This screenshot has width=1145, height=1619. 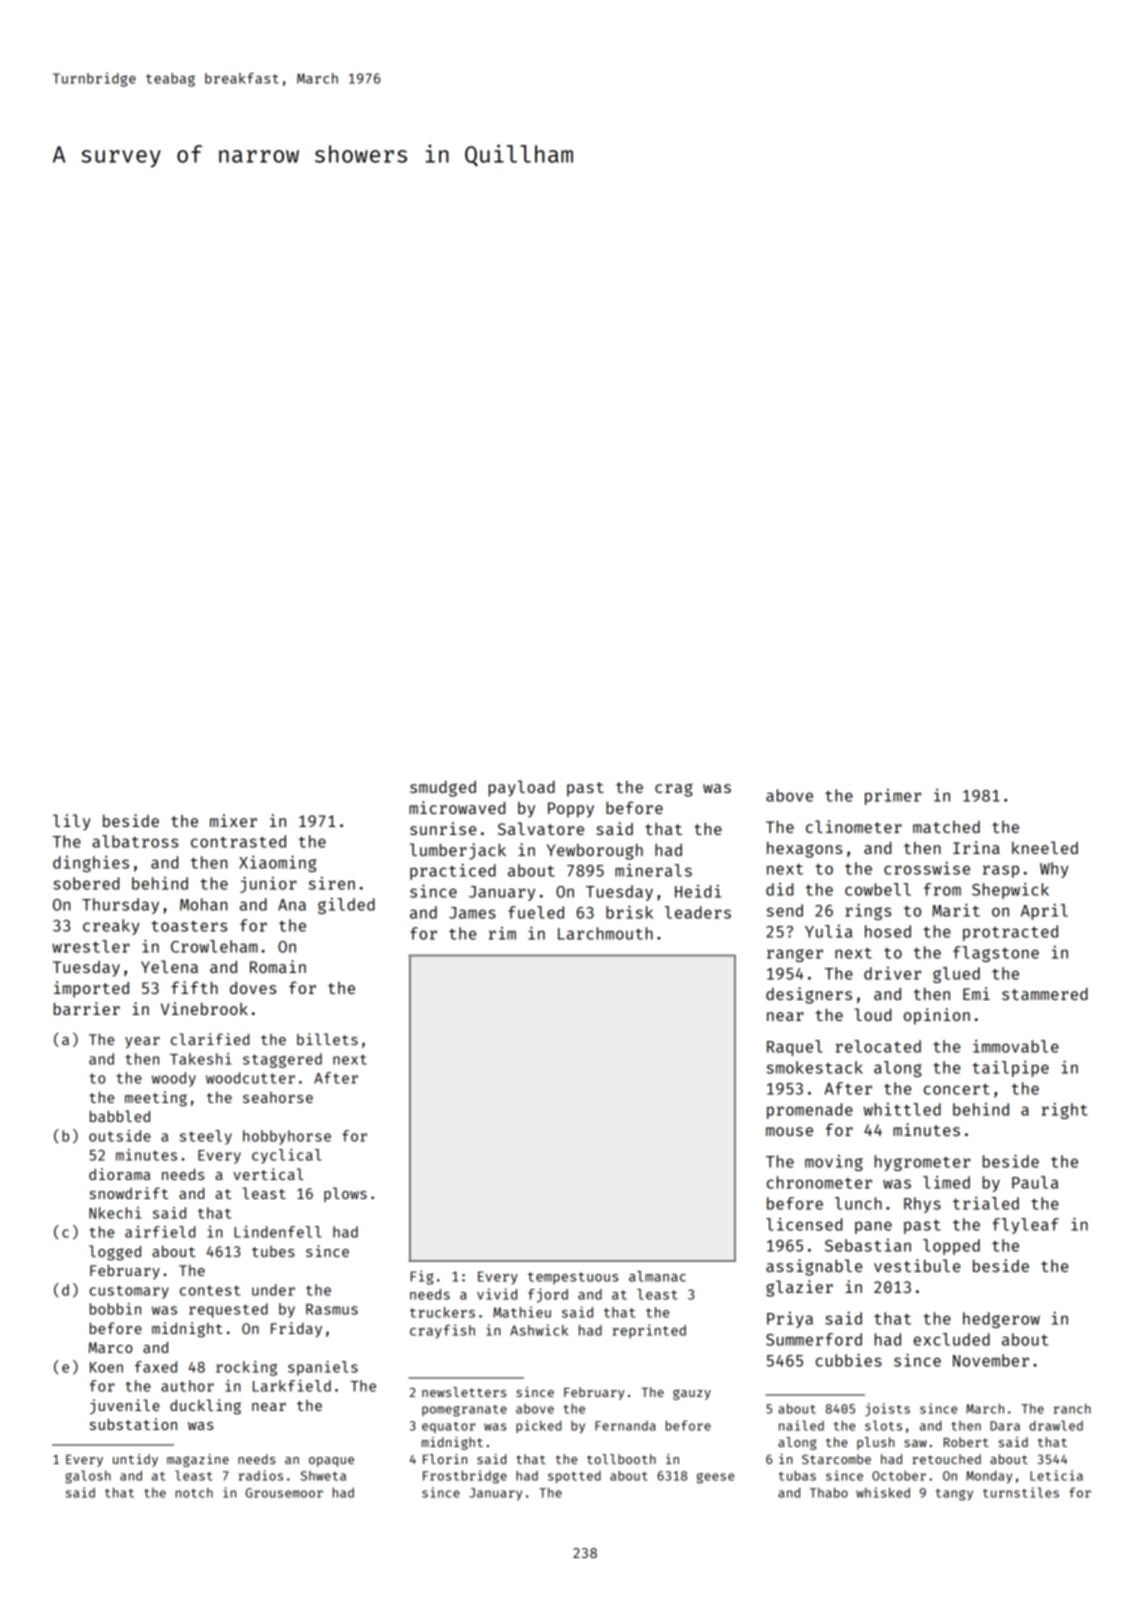 I want to click on sobered, so click(x=86, y=883).
